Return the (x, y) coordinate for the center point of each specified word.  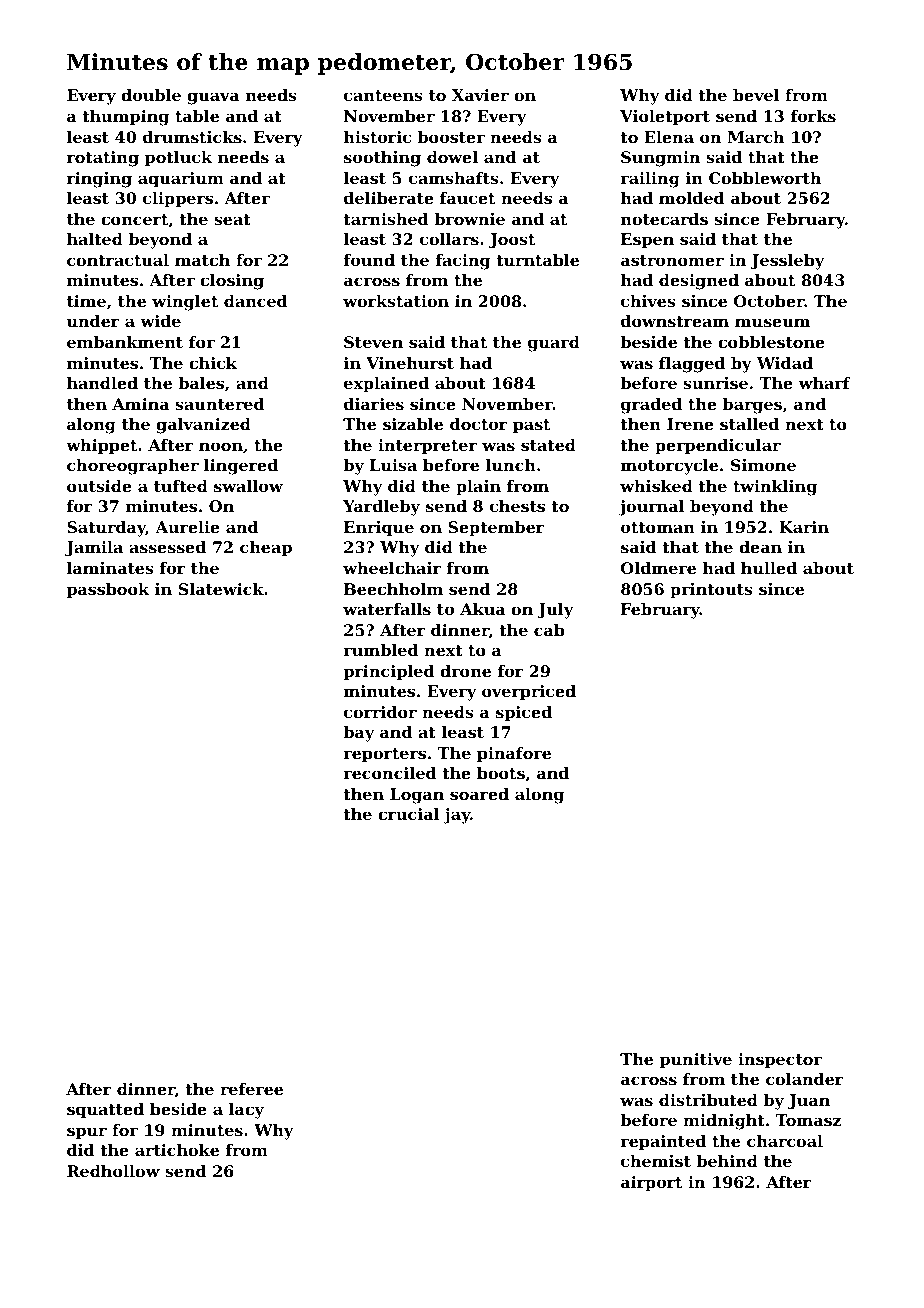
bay (359, 734)
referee (251, 1089)
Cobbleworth (765, 178)
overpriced (529, 693)
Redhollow (113, 1171)
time (86, 301)
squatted (105, 1111)
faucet (467, 198)
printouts (711, 591)
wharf (824, 383)
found (369, 260)
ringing (99, 180)
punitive (696, 1061)
